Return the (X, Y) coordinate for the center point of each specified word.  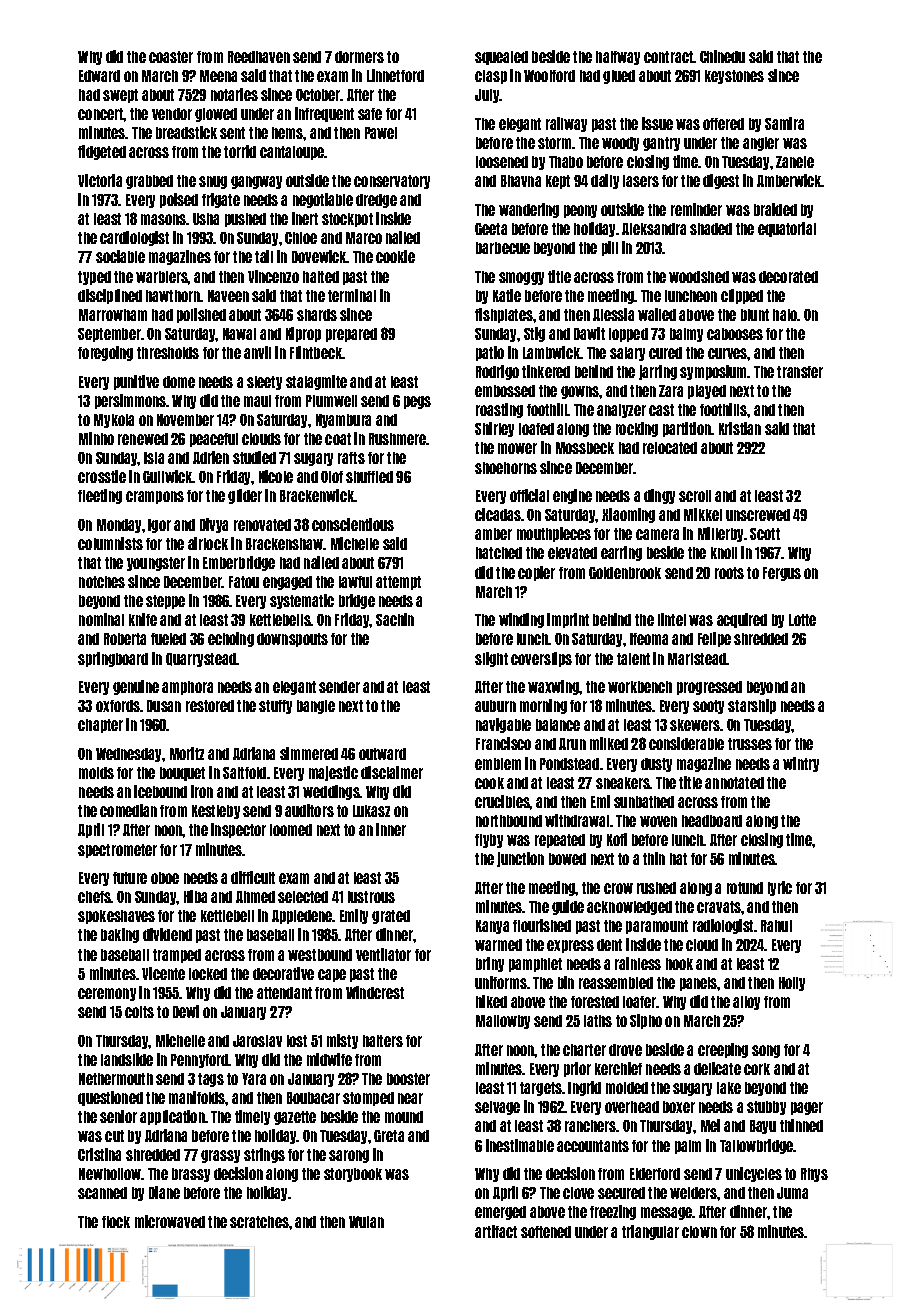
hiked (491, 1001)
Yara (254, 1079)
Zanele (795, 162)
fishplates (504, 315)
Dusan (164, 706)
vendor (172, 114)
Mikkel (703, 514)
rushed (656, 888)
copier (536, 573)
